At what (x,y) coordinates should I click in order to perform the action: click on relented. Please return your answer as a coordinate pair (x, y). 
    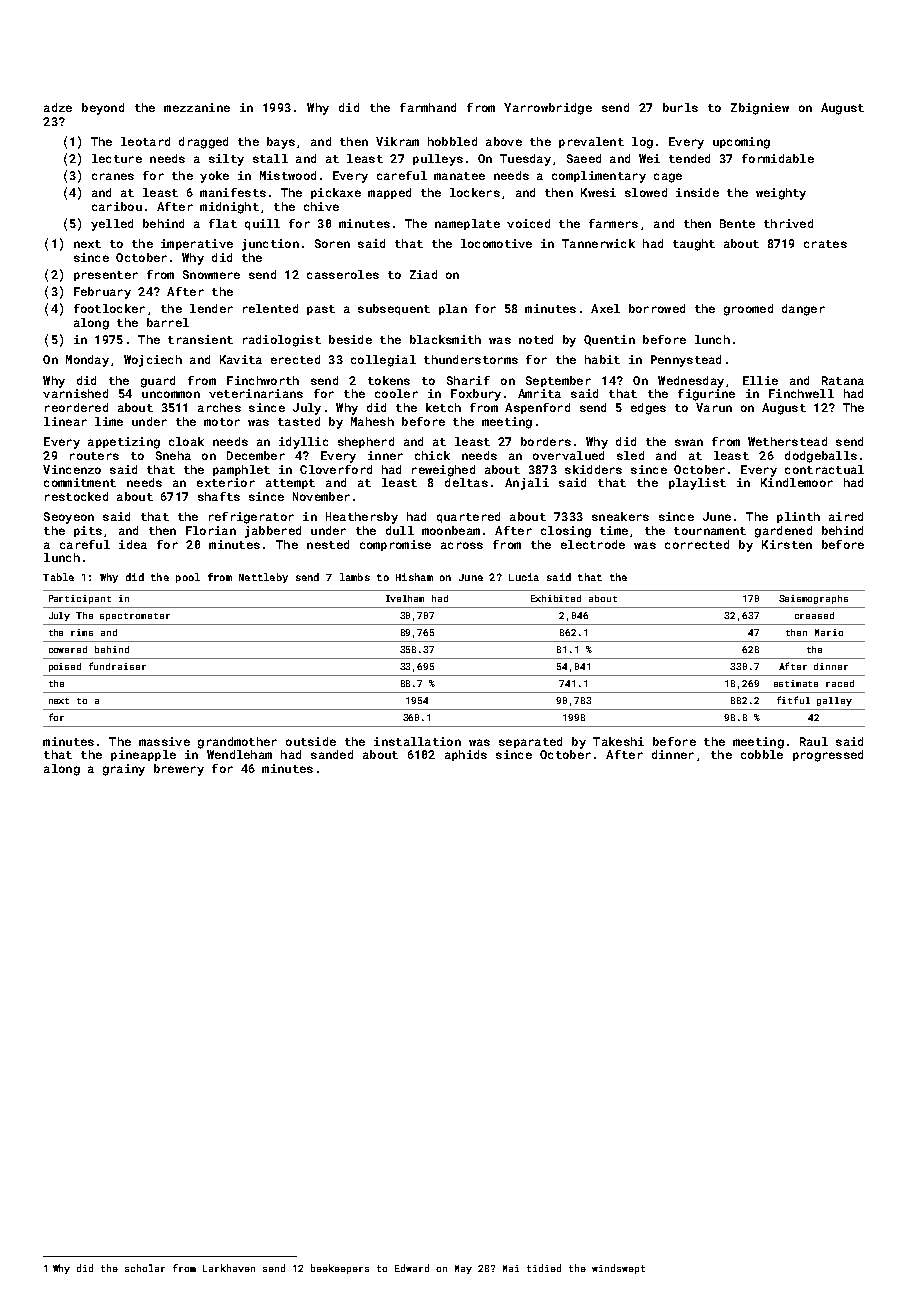
    Looking at the image, I should click on (270, 308).
